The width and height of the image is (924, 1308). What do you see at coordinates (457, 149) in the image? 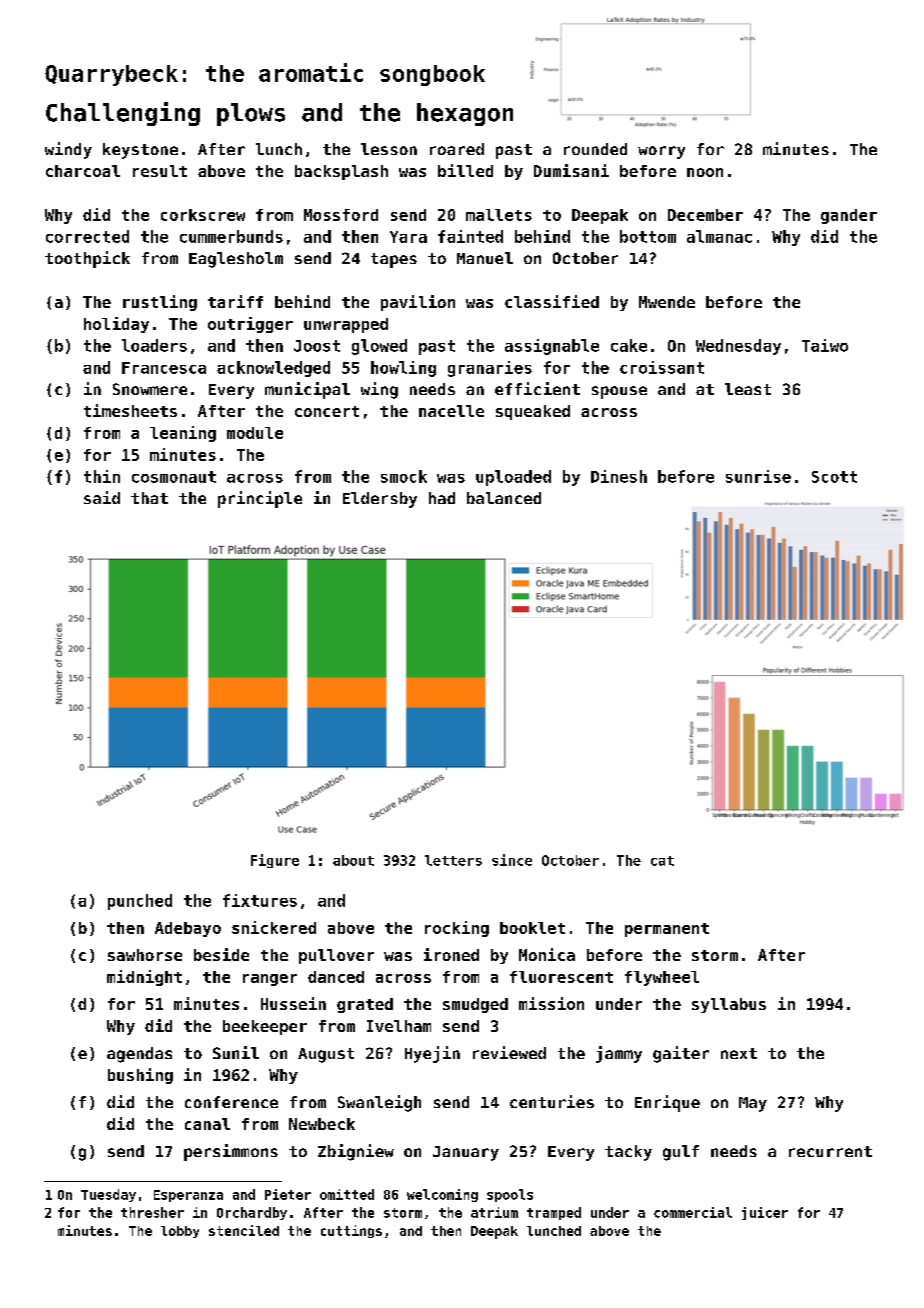
I see `roared` at bounding box center [457, 149].
